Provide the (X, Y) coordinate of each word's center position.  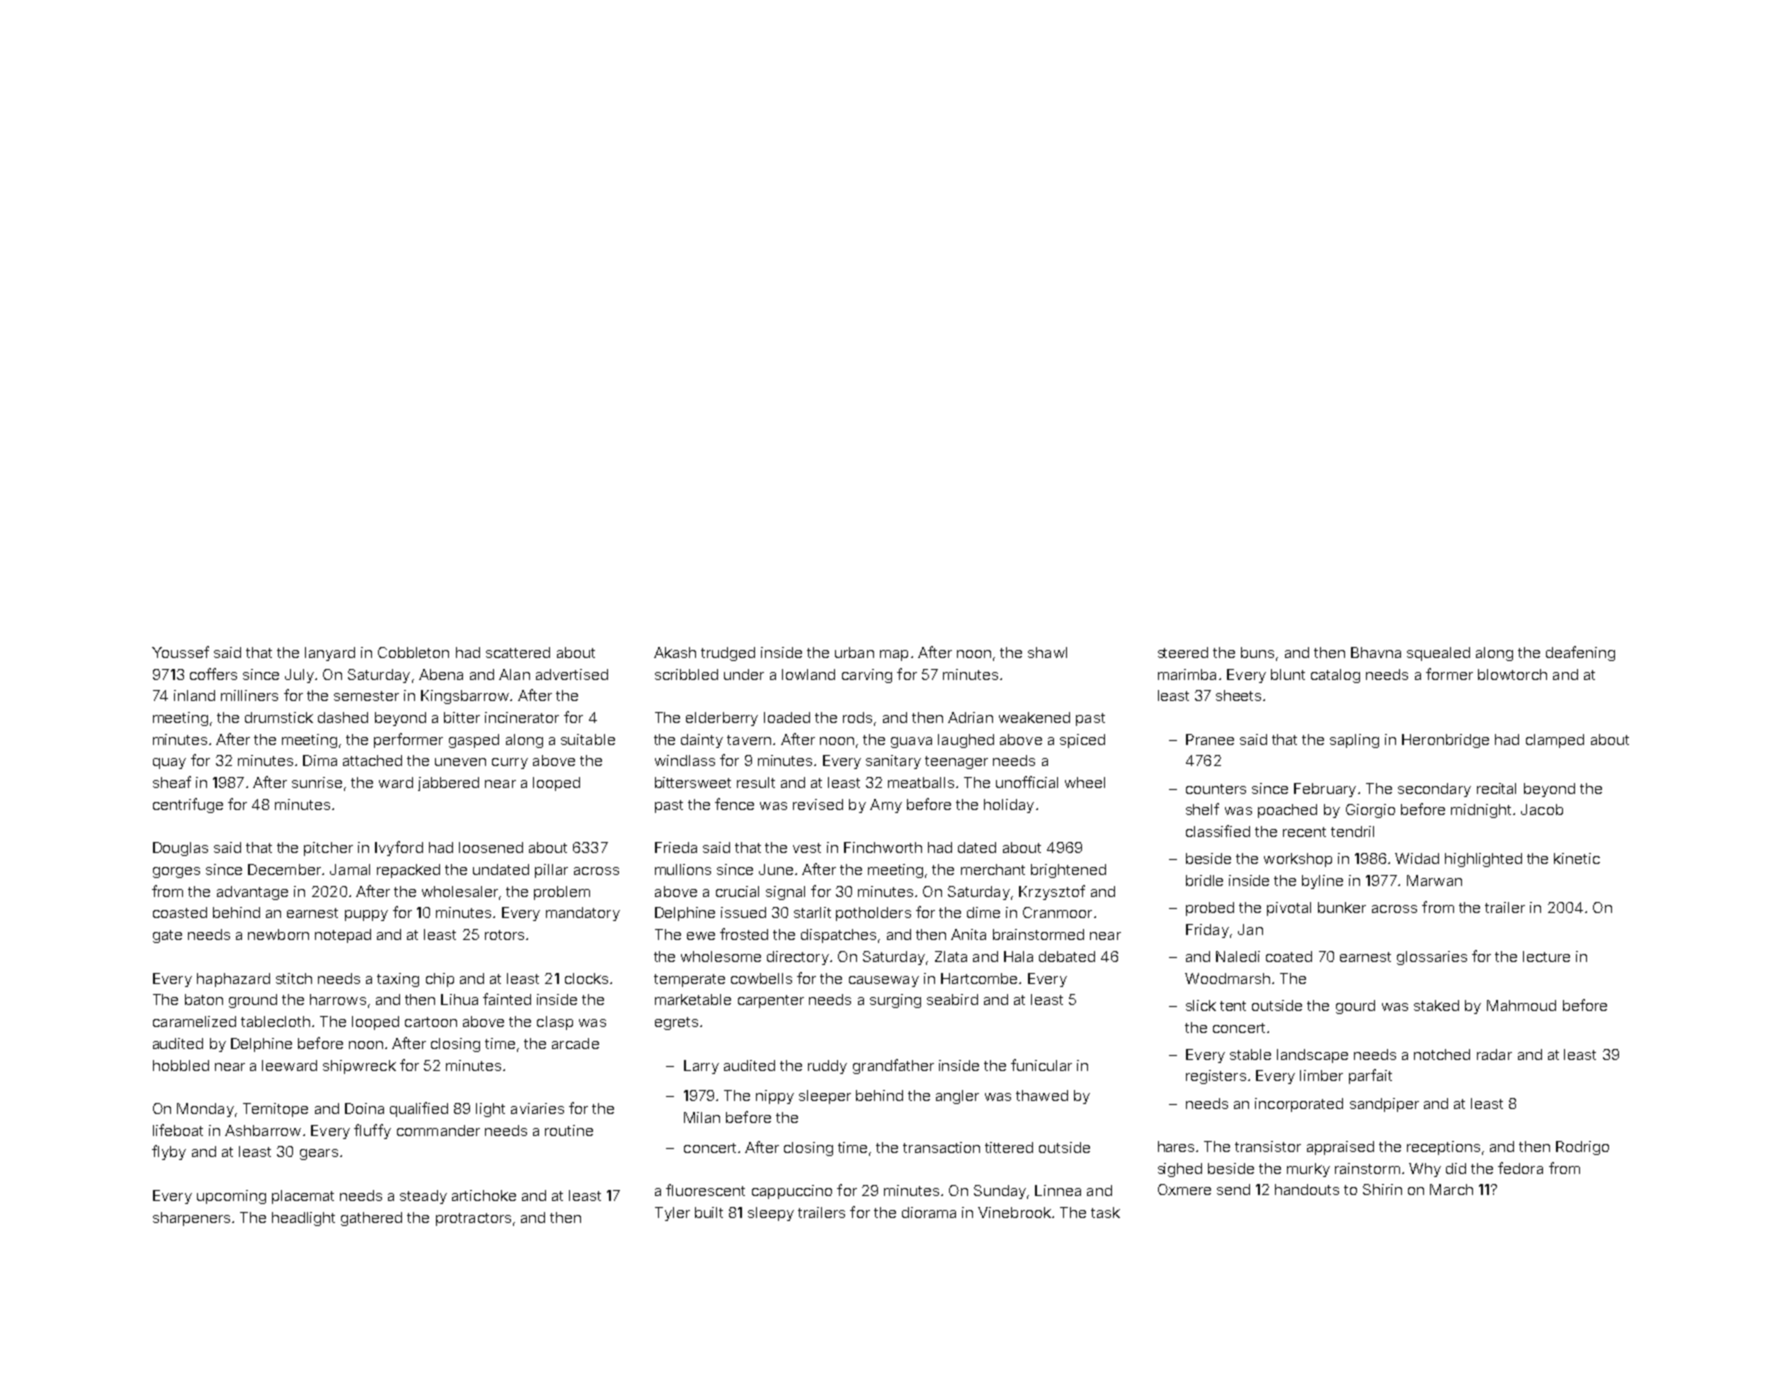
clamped (1555, 741)
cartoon (431, 1022)
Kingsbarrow (465, 697)
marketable (693, 999)
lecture (1546, 956)
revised (818, 804)
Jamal (350, 869)
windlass (685, 760)
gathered (371, 1219)
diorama (929, 1212)
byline (1322, 882)
